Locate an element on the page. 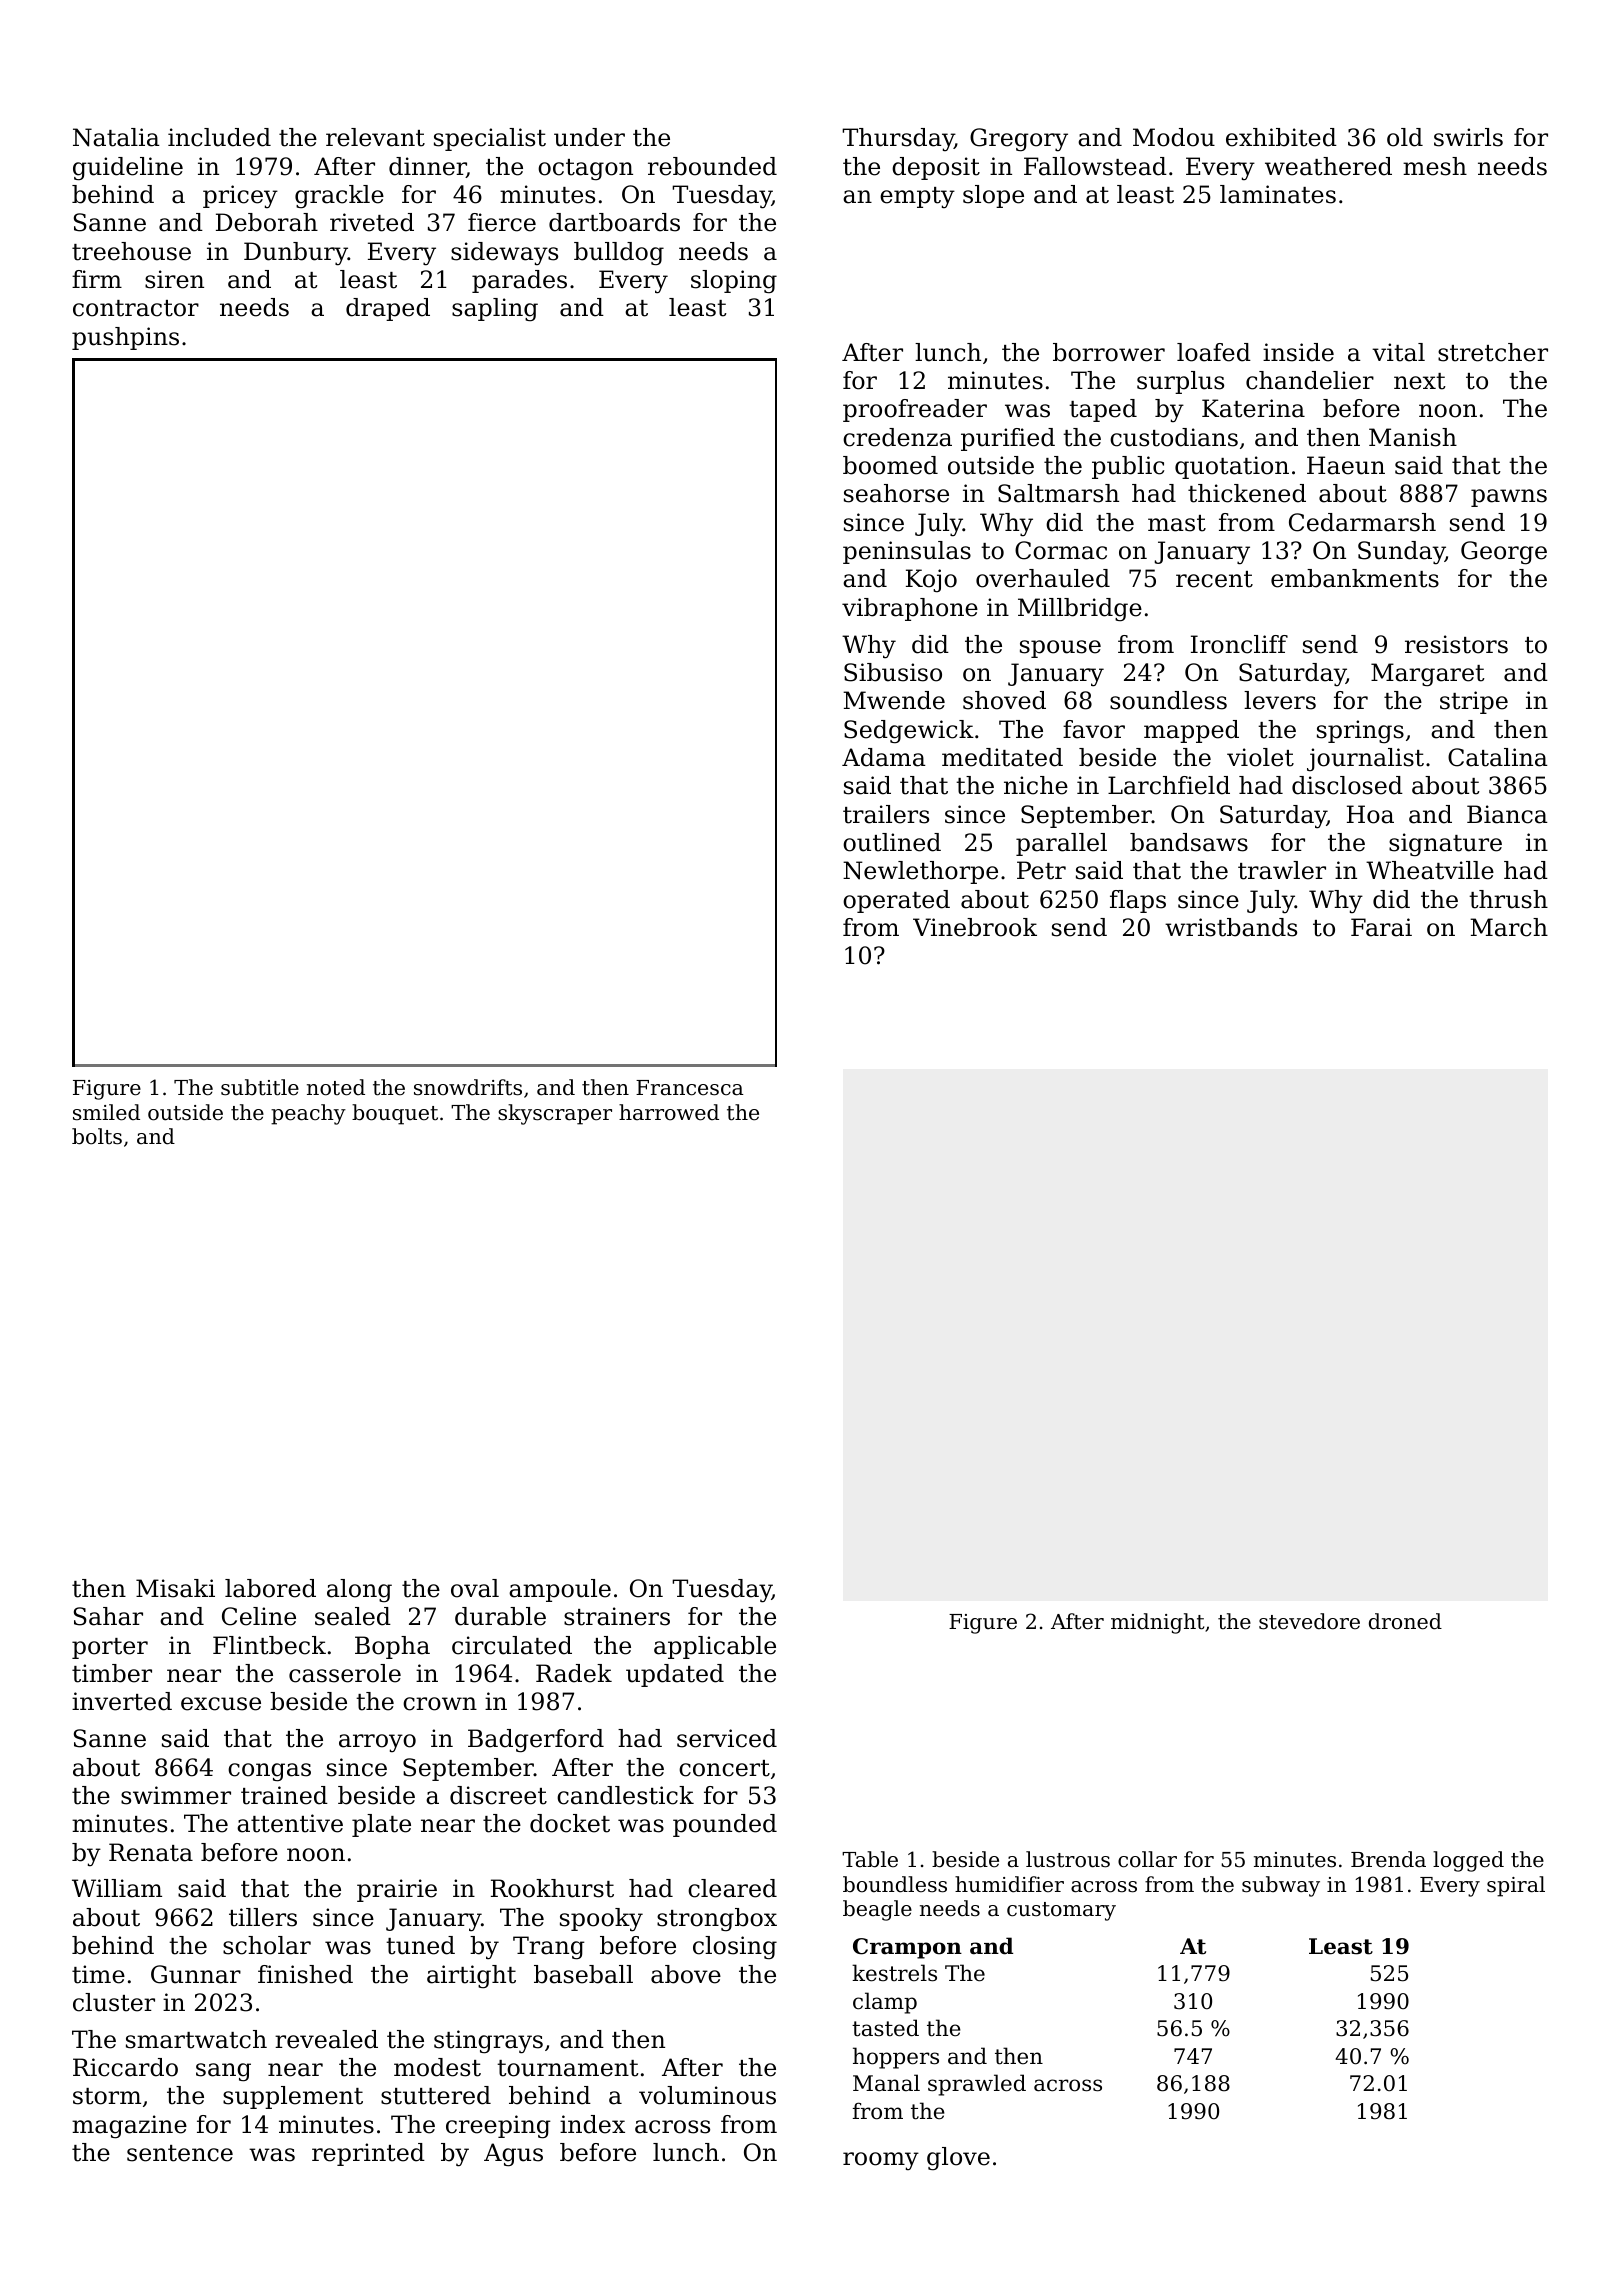 This image has width=1620, height=2292. Sahar is located at coordinates (108, 1616).
